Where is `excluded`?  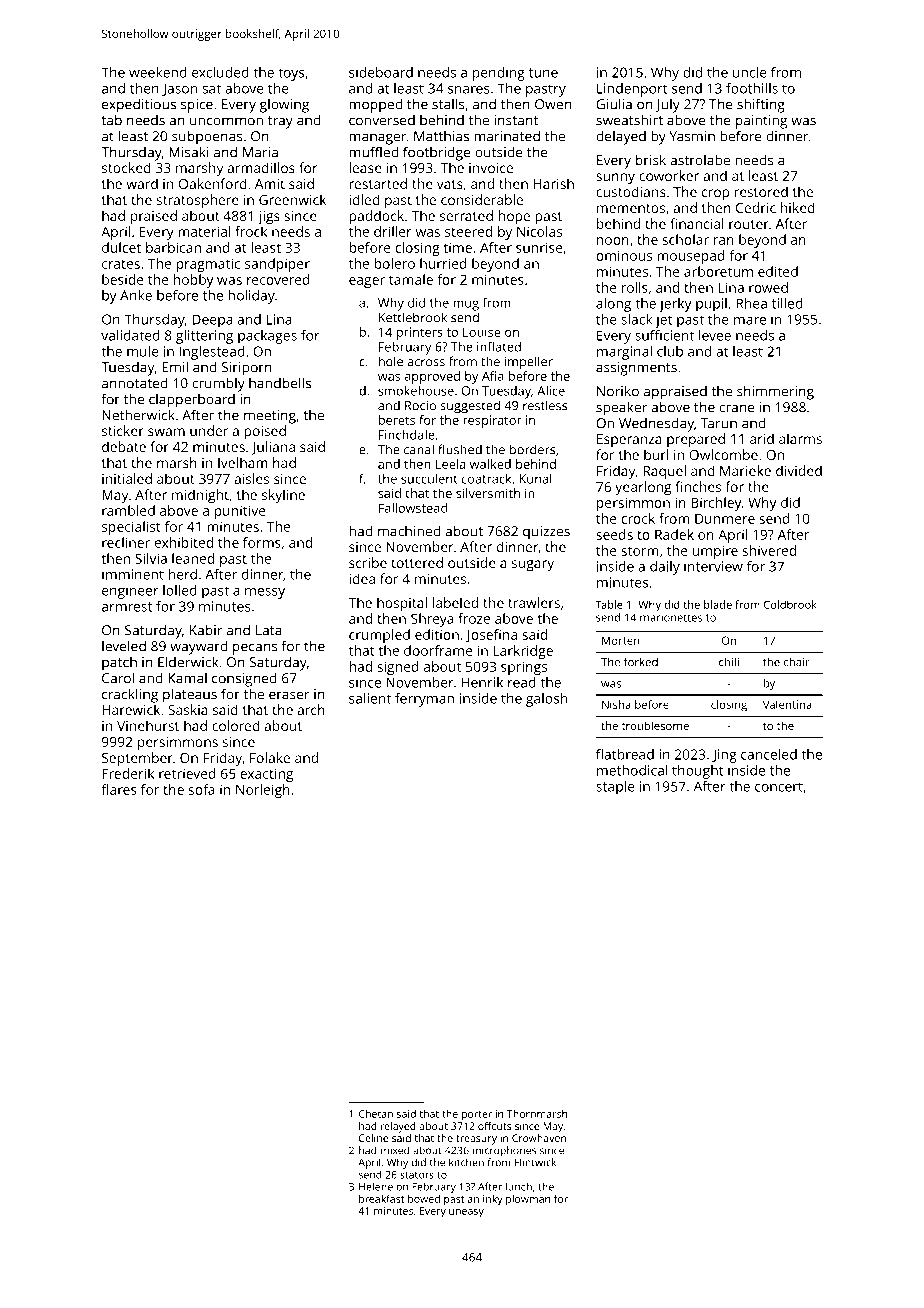
excluded is located at coordinates (220, 72).
